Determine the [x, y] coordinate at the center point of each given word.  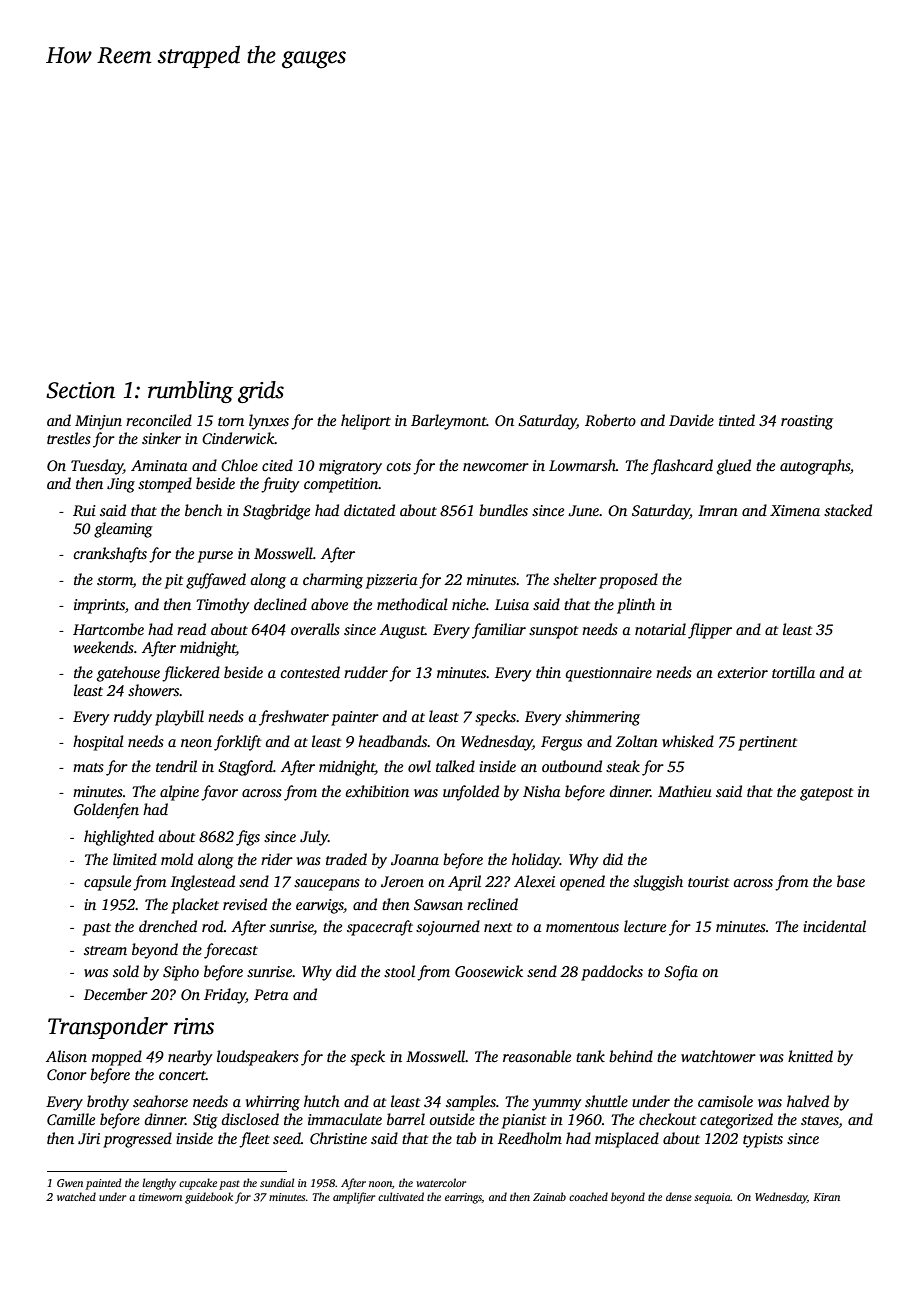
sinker [161, 438]
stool [399, 971]
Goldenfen [106, 811]
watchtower [718, 1056]
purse [215, 557]
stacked [848, 510]
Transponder [108, 1028]
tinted [737, 420]
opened [582, 883]
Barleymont [449, 422]
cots [398, 466]
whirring [273, 1103]
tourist [708, 881]
